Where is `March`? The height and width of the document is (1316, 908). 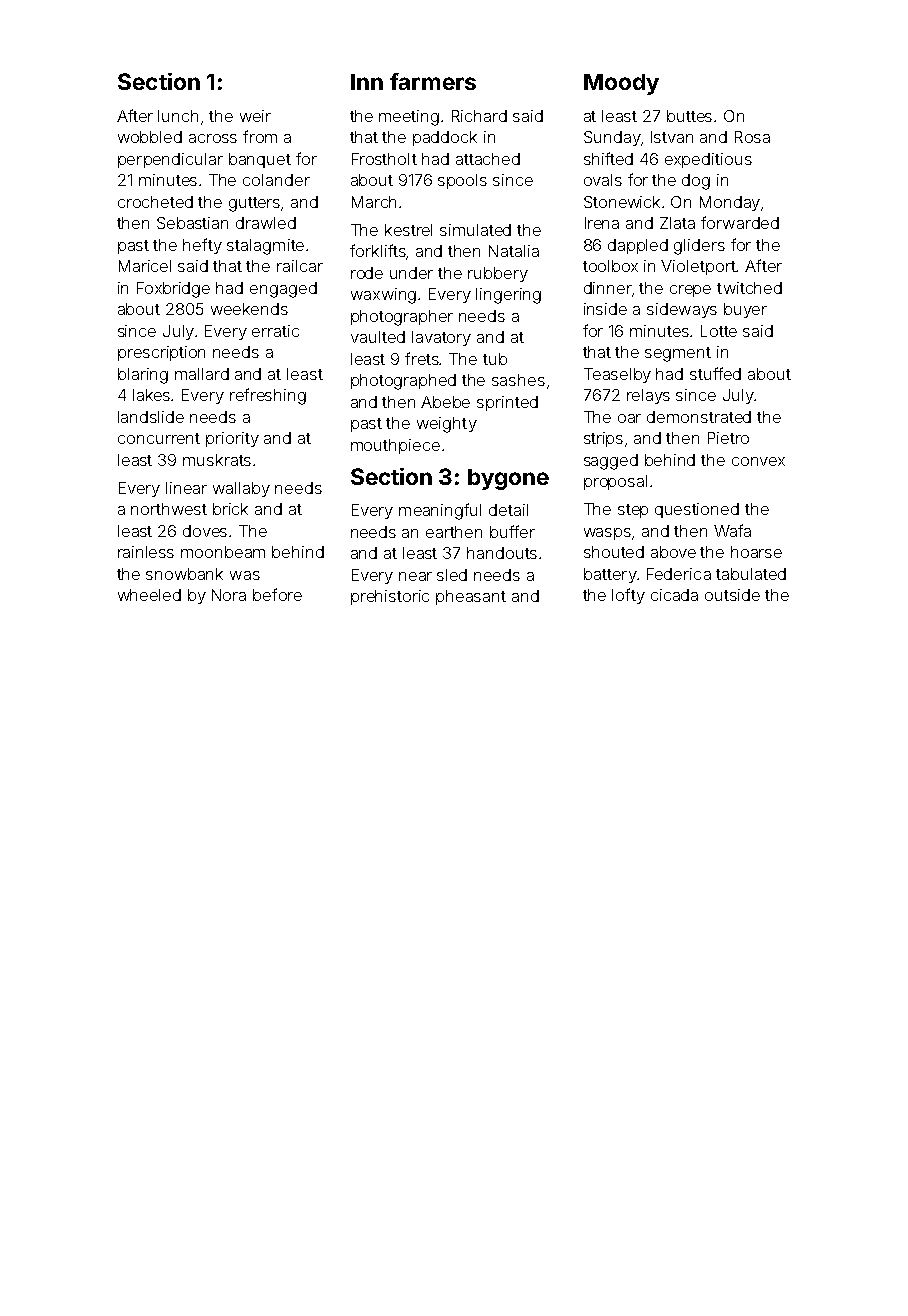 March is located at coordinates (374, 202).
